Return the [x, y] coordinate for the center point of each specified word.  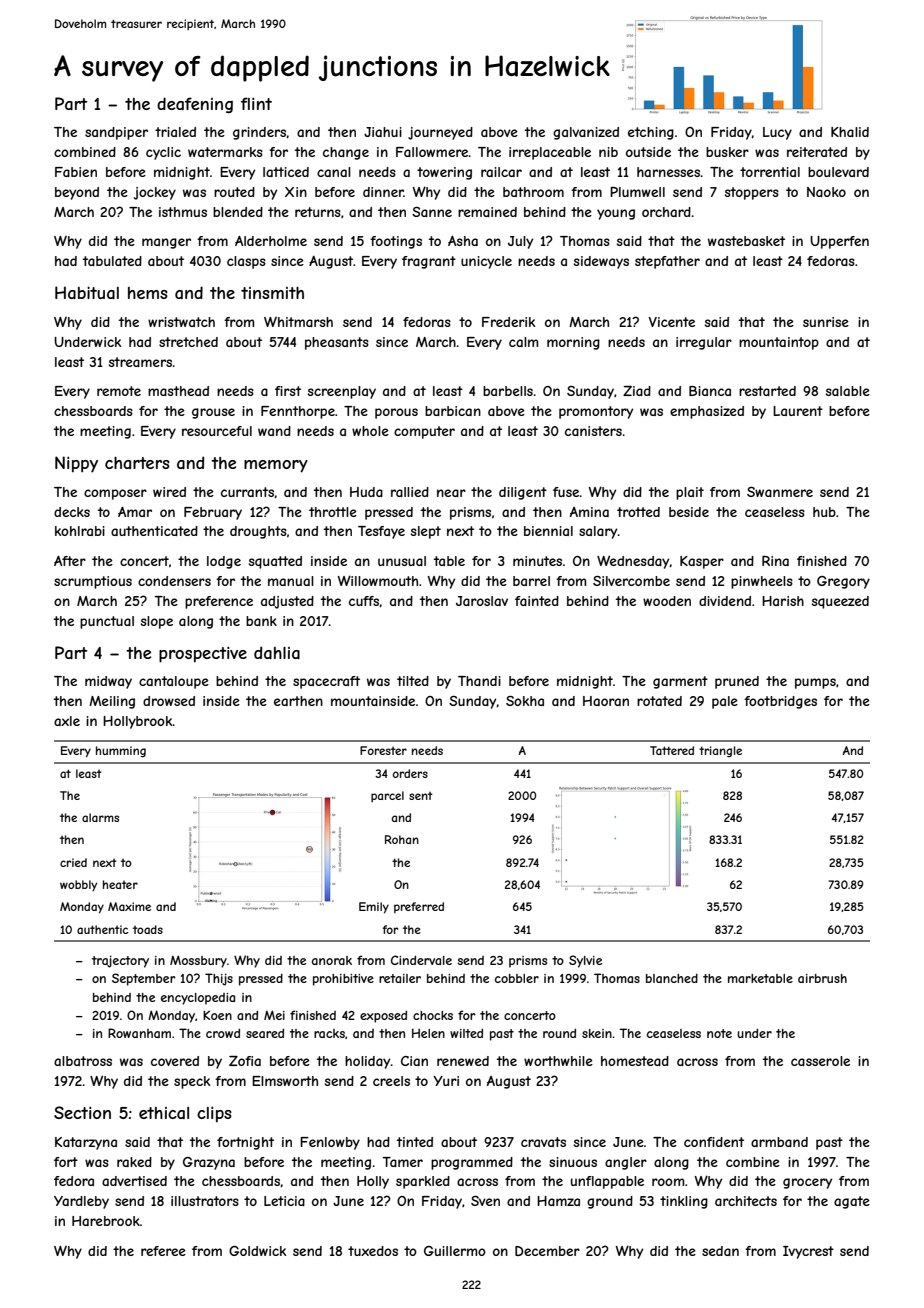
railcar [501, 172]
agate [852, 1202]
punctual [107, 622]
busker [727, 152]
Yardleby [81, 1202]
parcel [387, 796]
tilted [413, 681]
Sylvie [585, 961]
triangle [720, 751]
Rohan [402, 839]
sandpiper [116, 133]
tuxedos [373, 1251]
